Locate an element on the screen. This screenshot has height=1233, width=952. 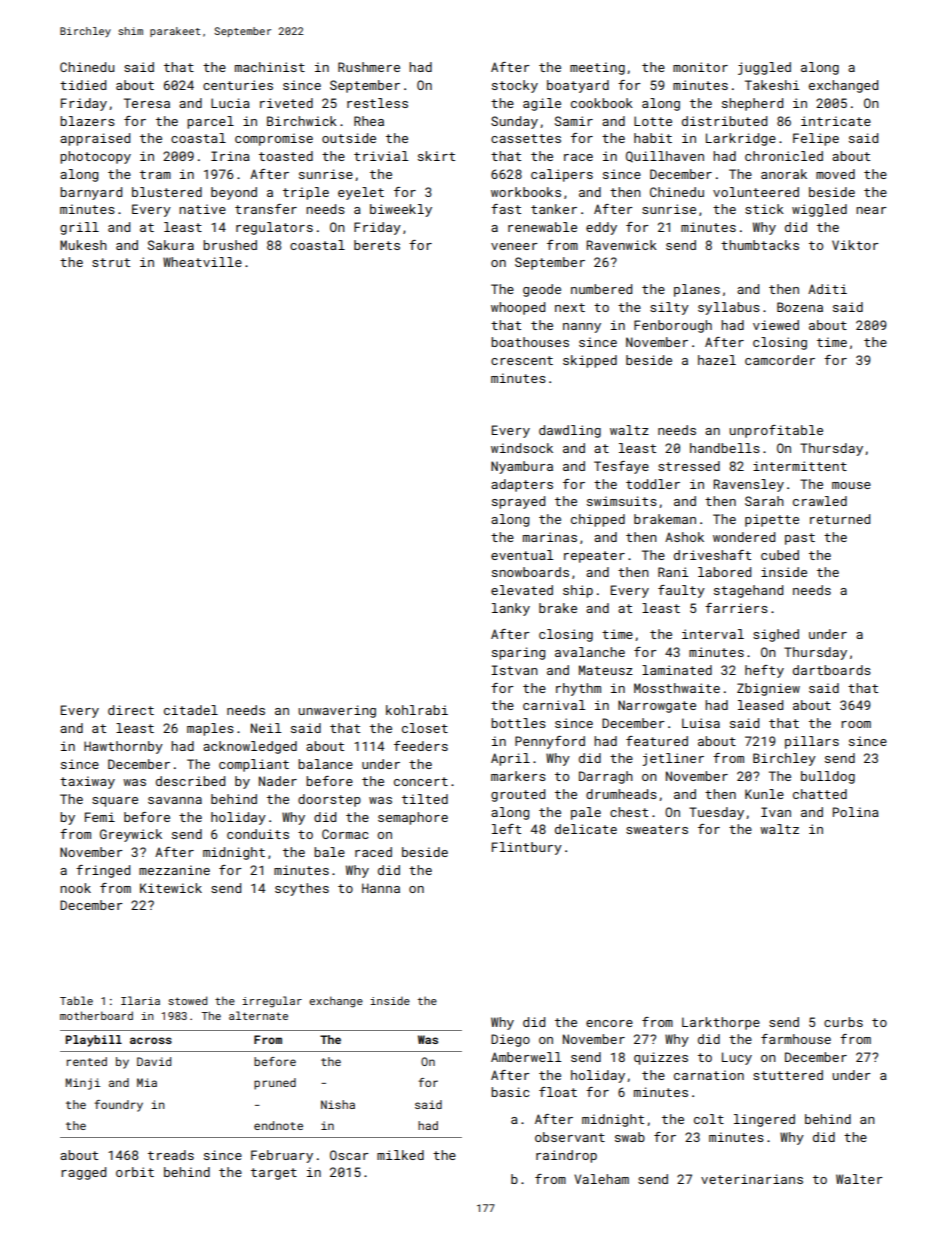
Valeham is located at coordinates (601, 1179).
